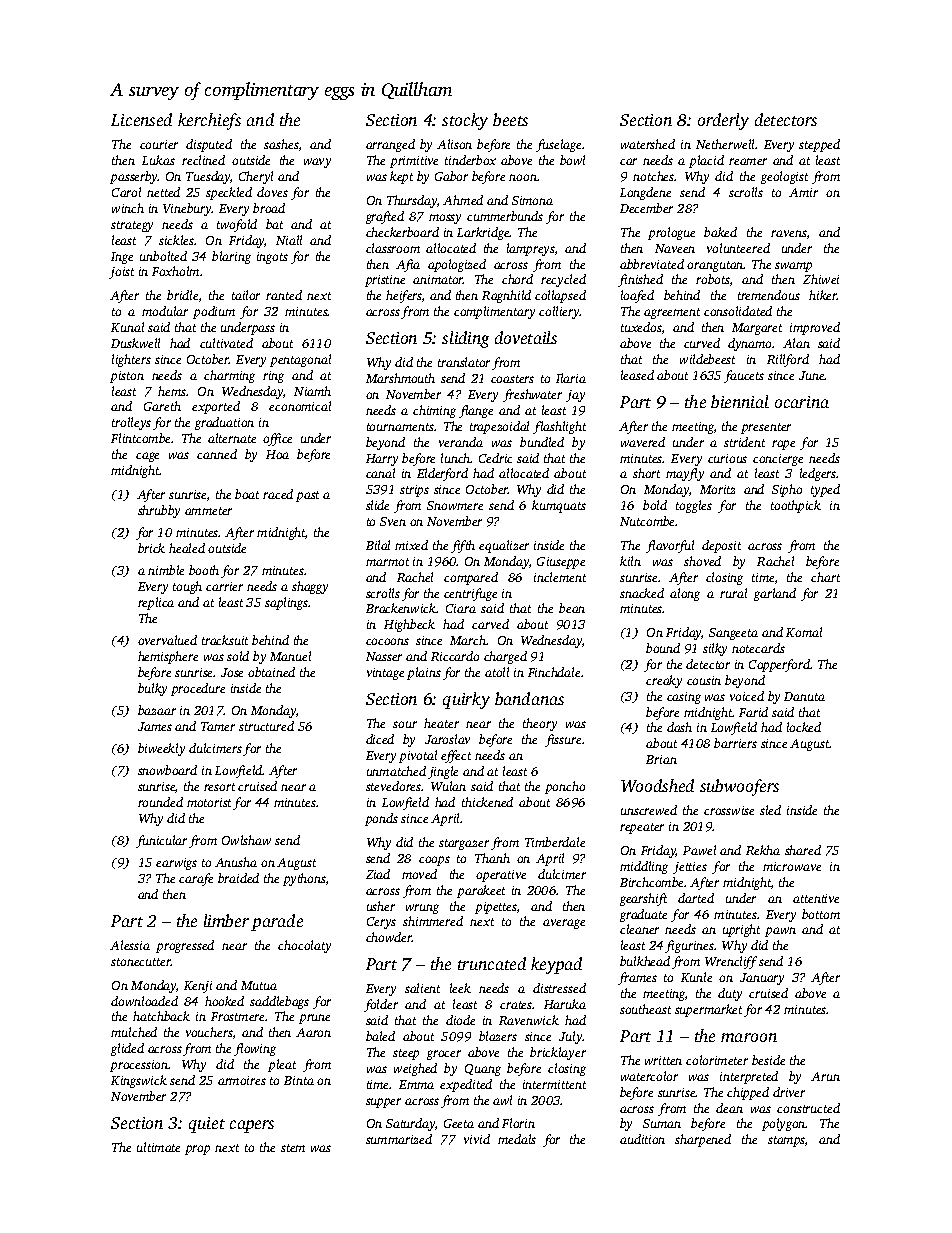  I want to click on arranged, so click(390, 145).
